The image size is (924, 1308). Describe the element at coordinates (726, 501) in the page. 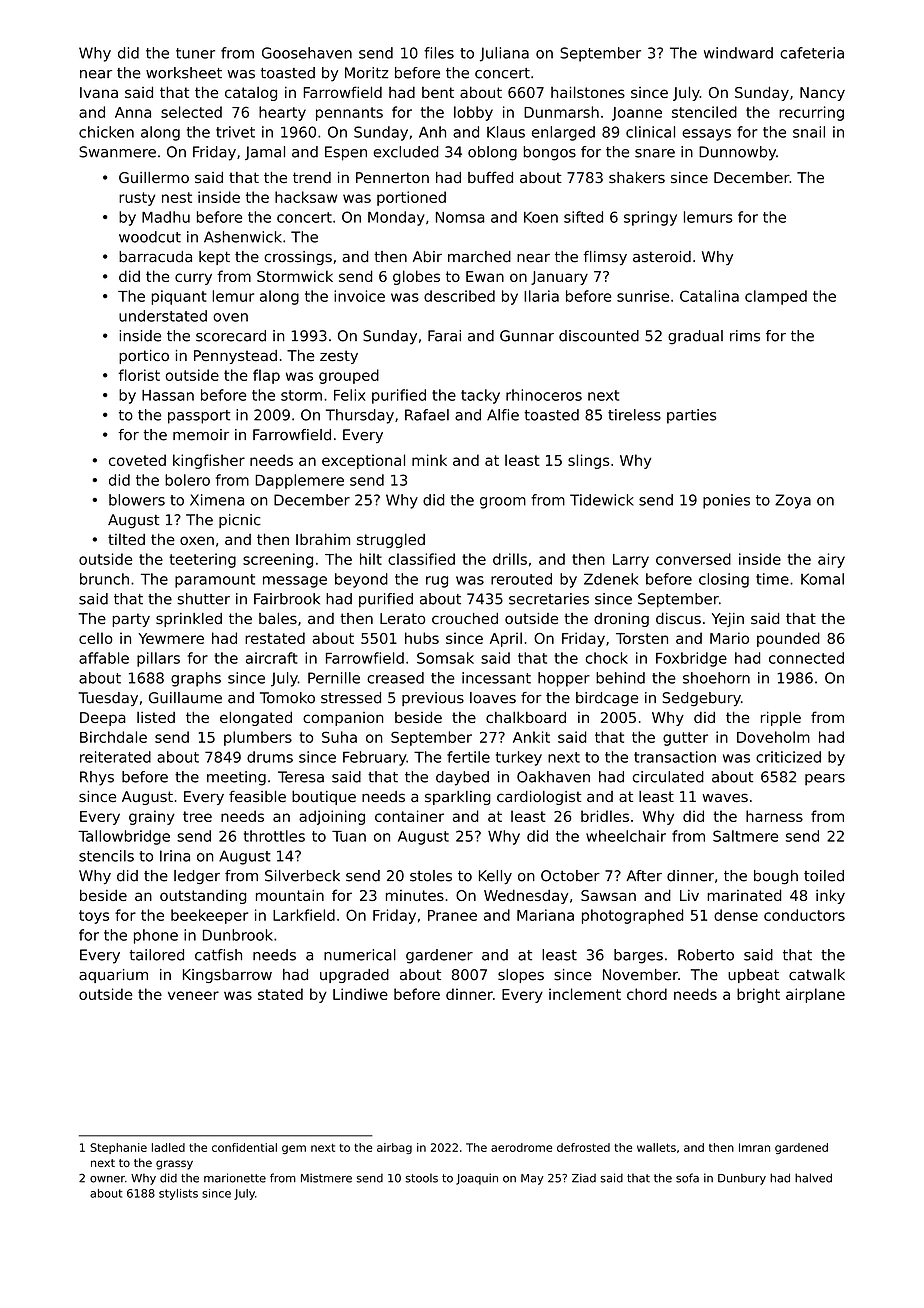

I see `ponies` at that location.
